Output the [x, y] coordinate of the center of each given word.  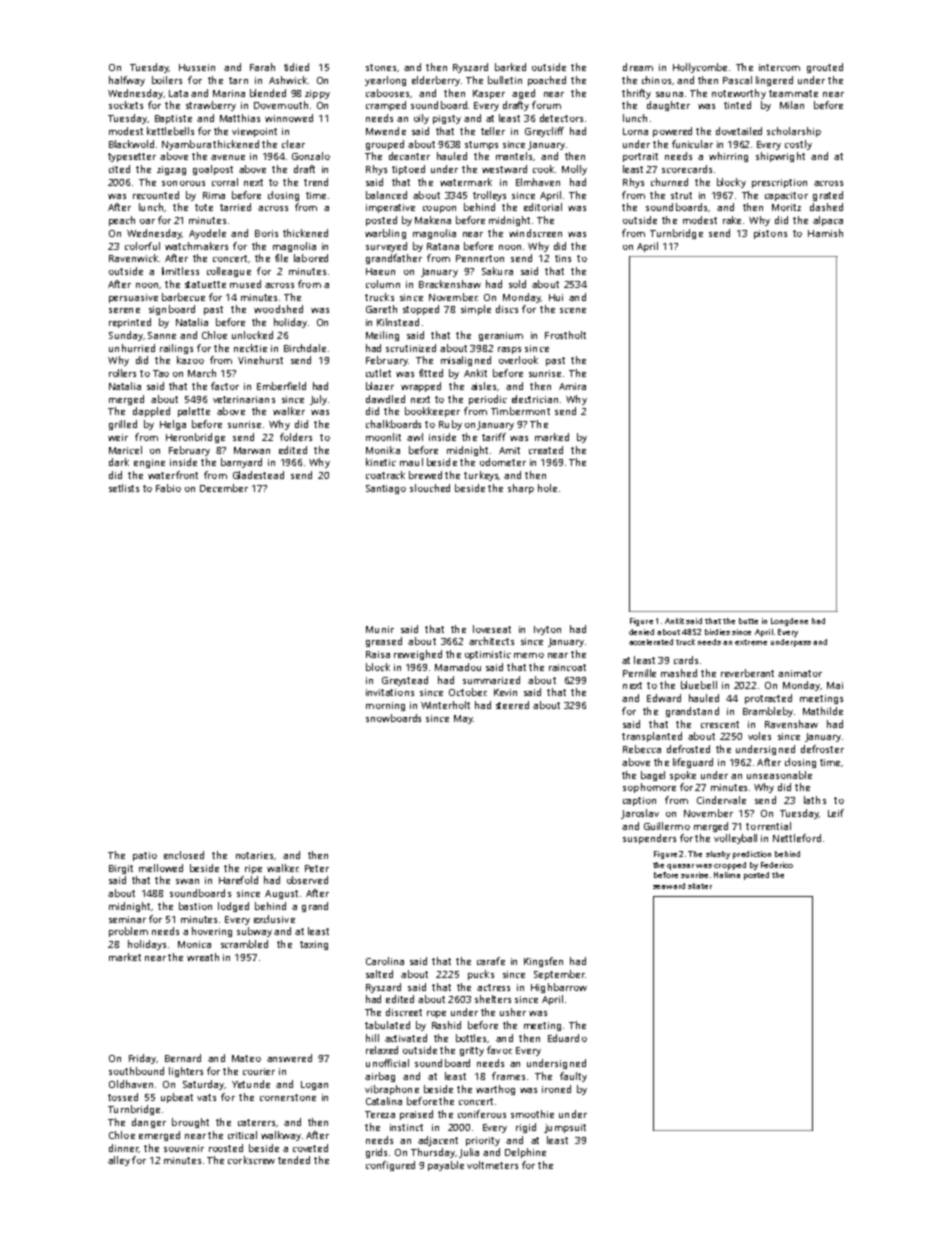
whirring [728, 157]
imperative [390, 208]
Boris [266, 233]
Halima [727, 875]
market [125, 957]
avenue [228, 157]
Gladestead [258, 475]
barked [510, 67]
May [463, 719]
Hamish [825, 233]
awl [415, 437]
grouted [825, 68]
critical [242, 1135]
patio [145, 856]
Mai [835, 685]
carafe [491, 961]
